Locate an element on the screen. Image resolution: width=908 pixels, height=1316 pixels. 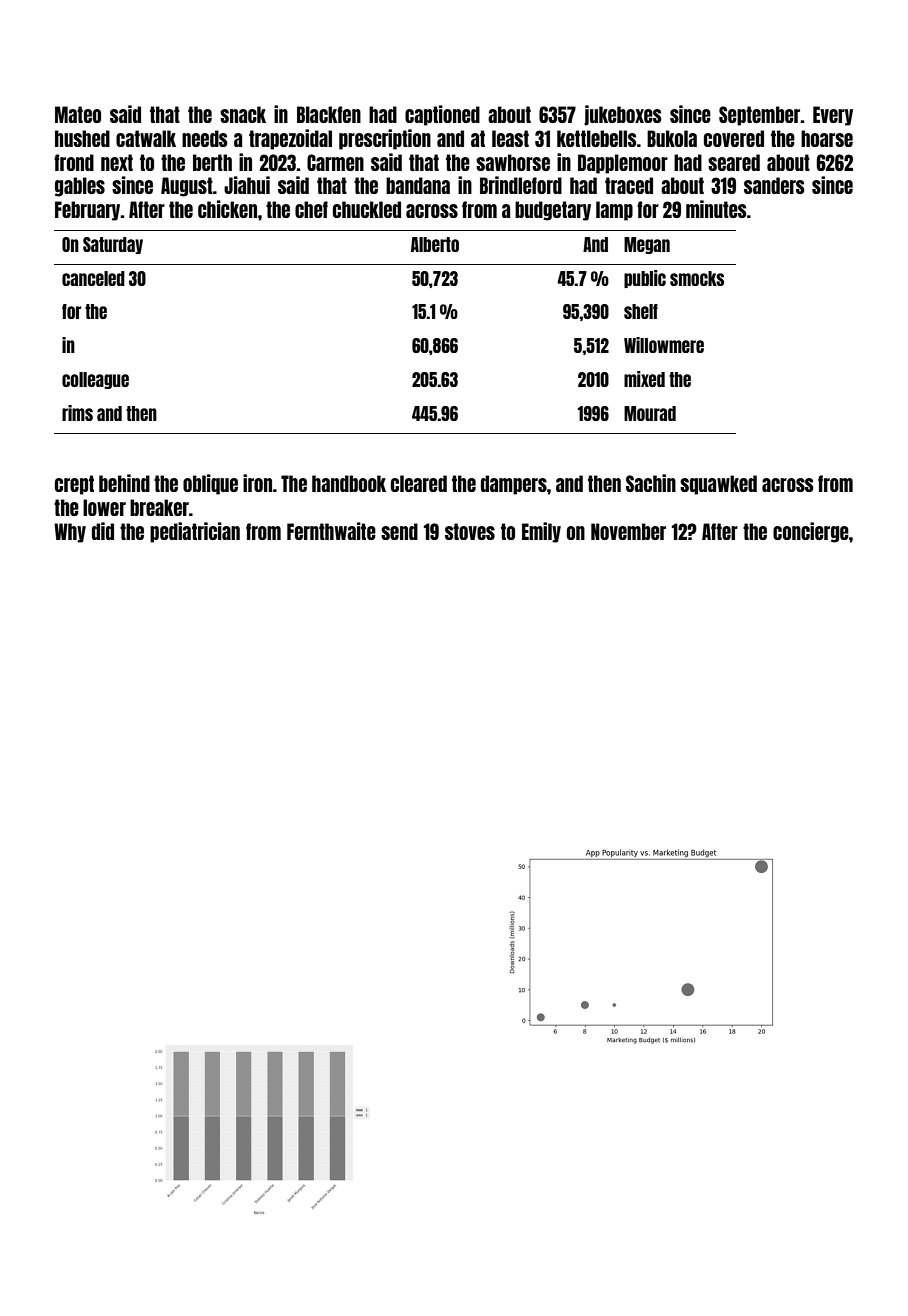
least is located at coordinates (510, 138).
